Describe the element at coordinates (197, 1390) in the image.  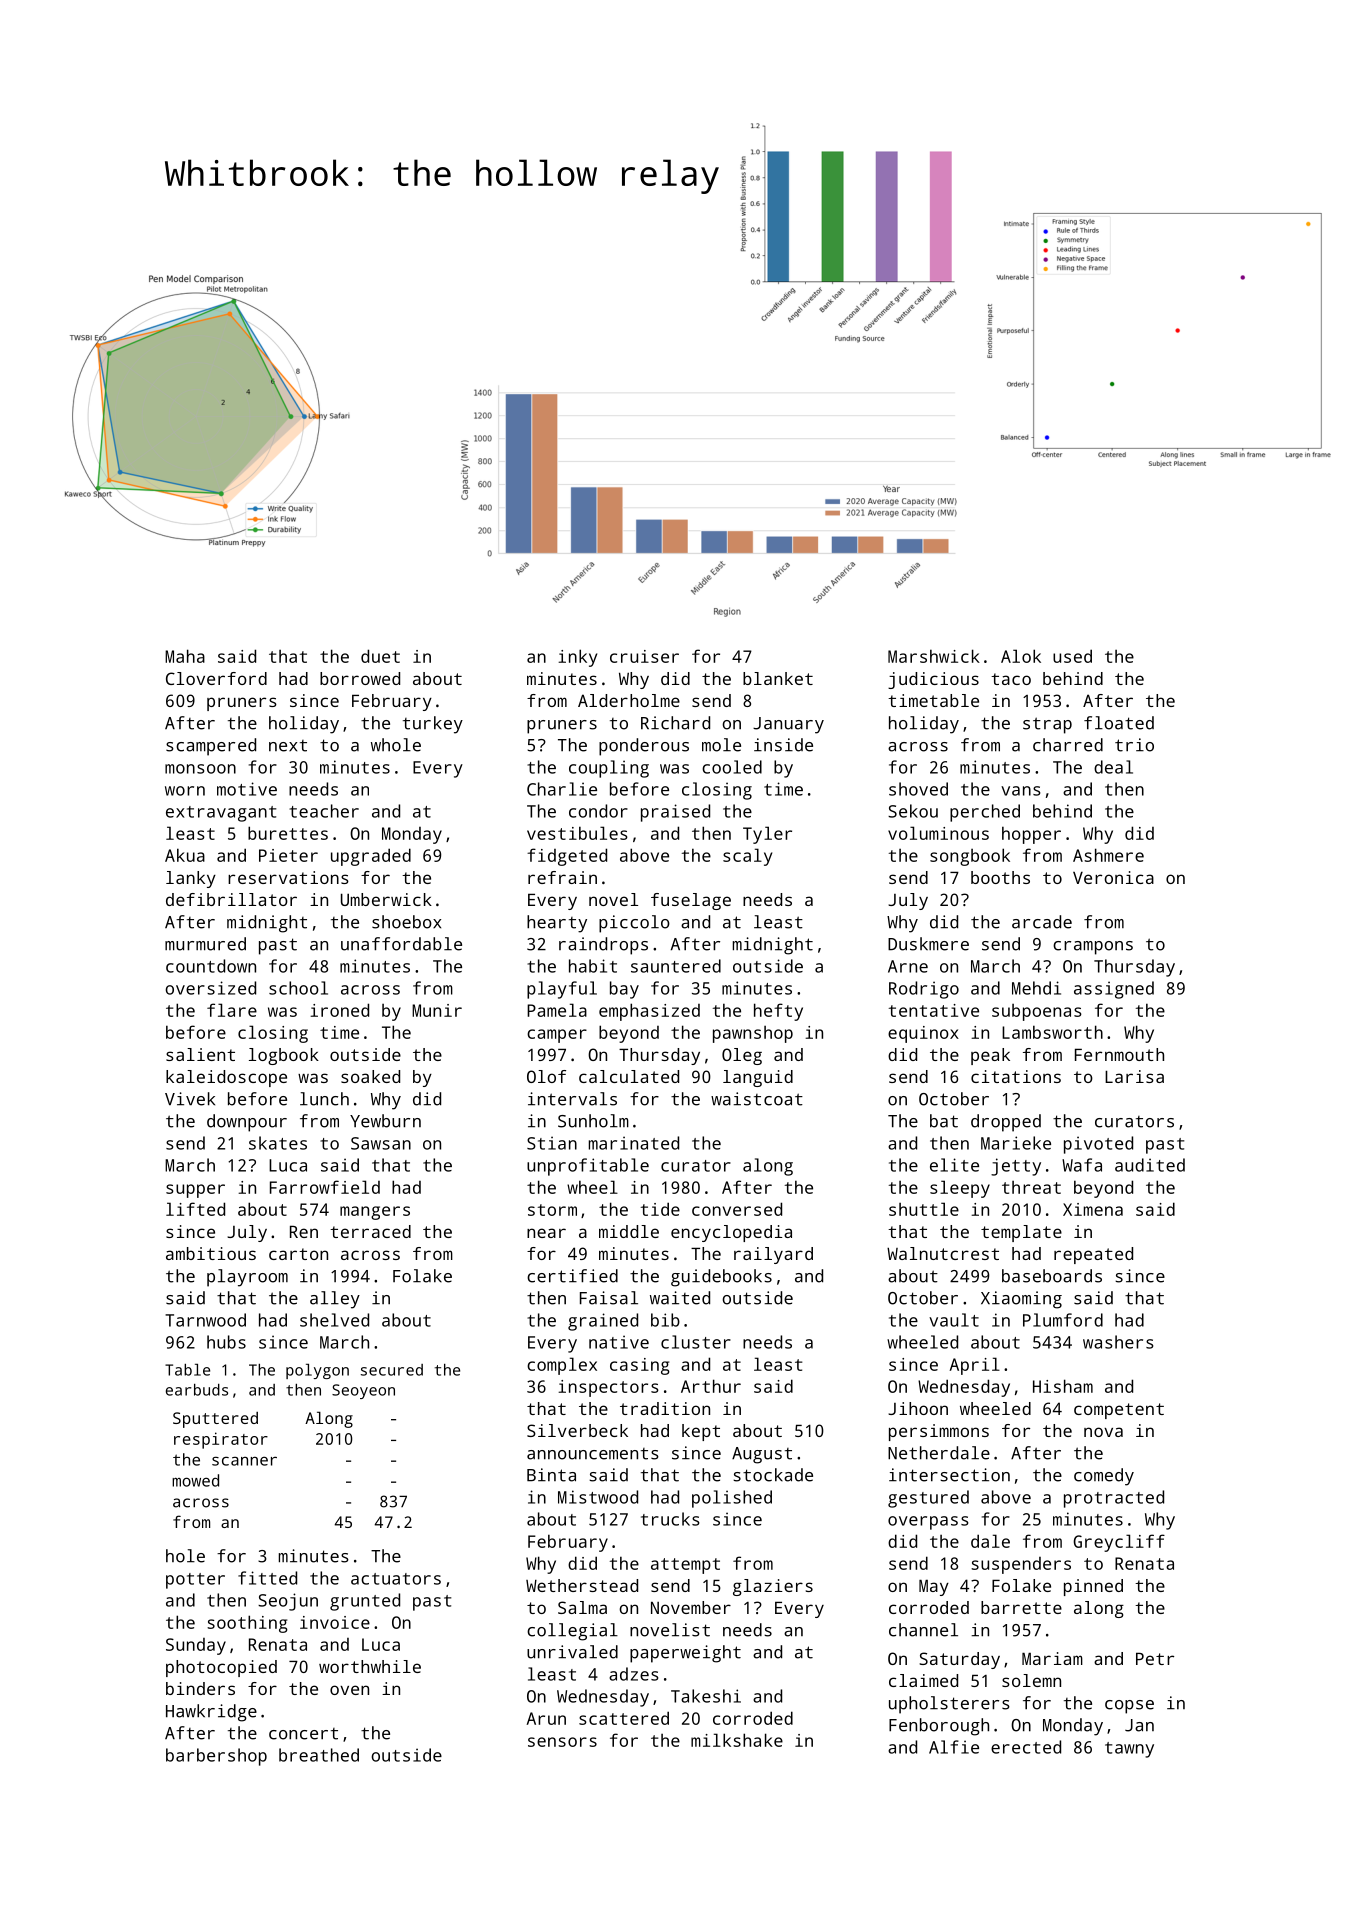
I see `earbuds` at that location.
